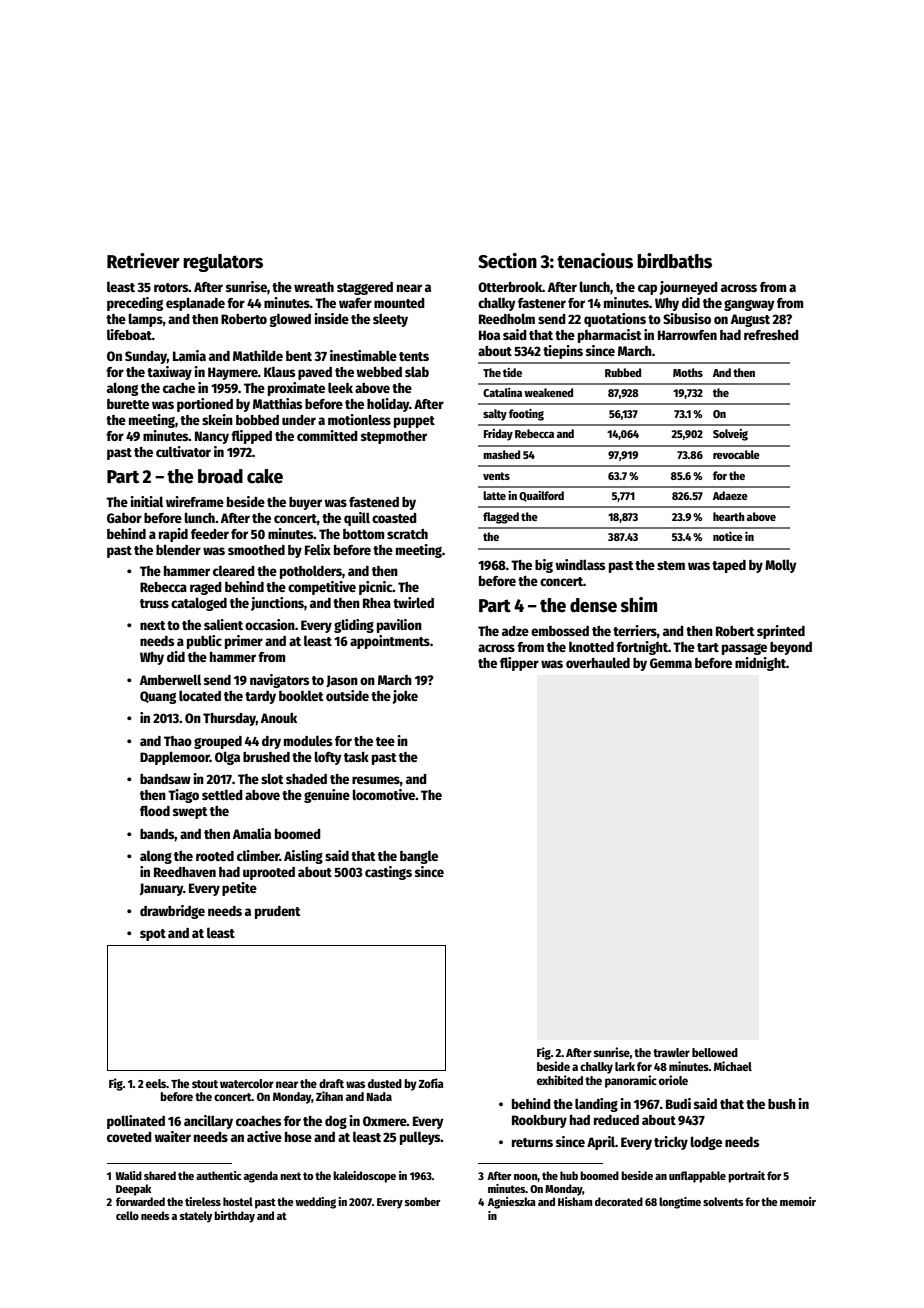 Image resolution: width=924 pixels, height=1308 pixels. What do you see at coordinates (507, 261) in the screenshot?
I see `Section` at bounding box center [507, 261].
